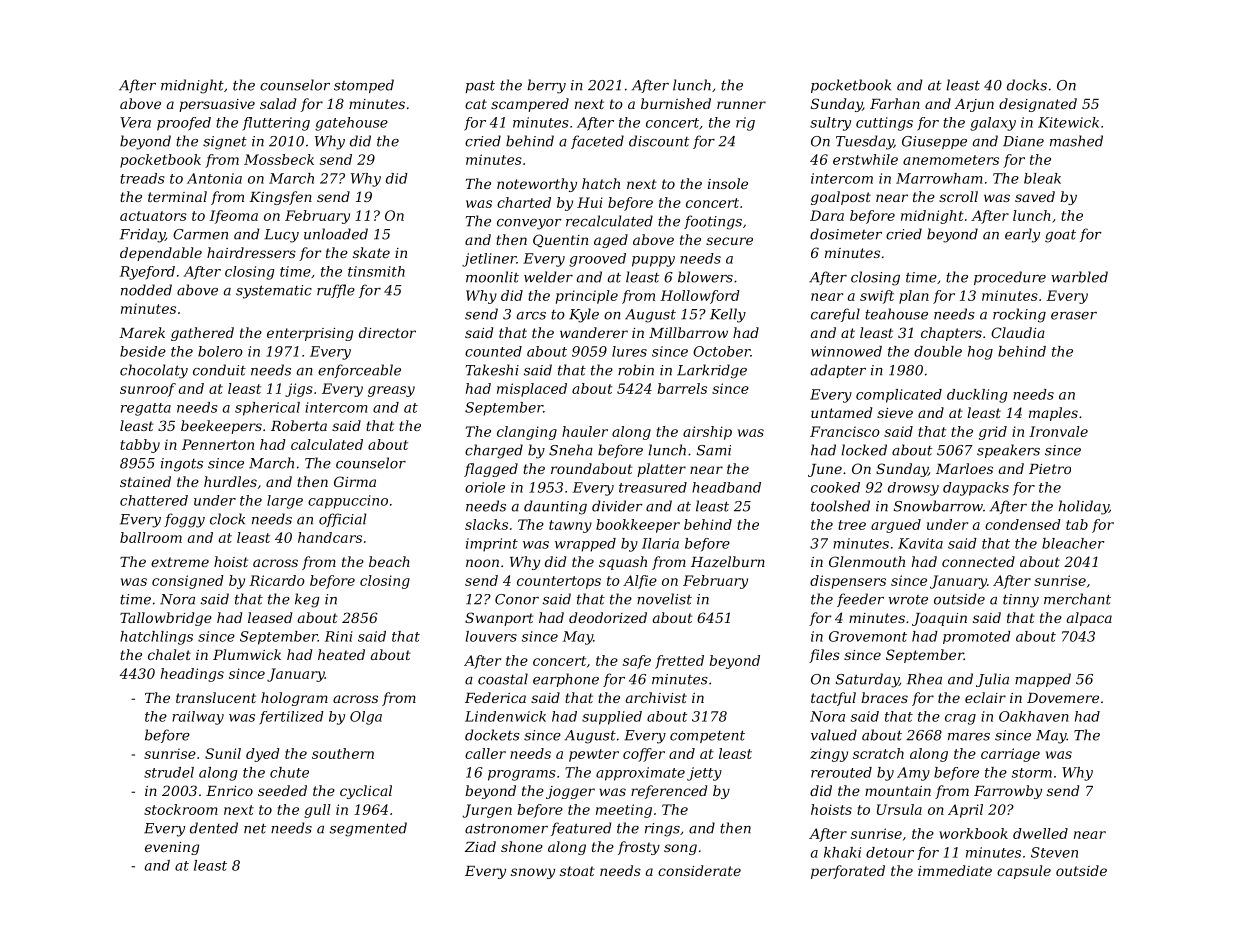  What do you see at coordinates (1027, 85) in the page?
I see `docks` at bounding box center [1027, 85].
